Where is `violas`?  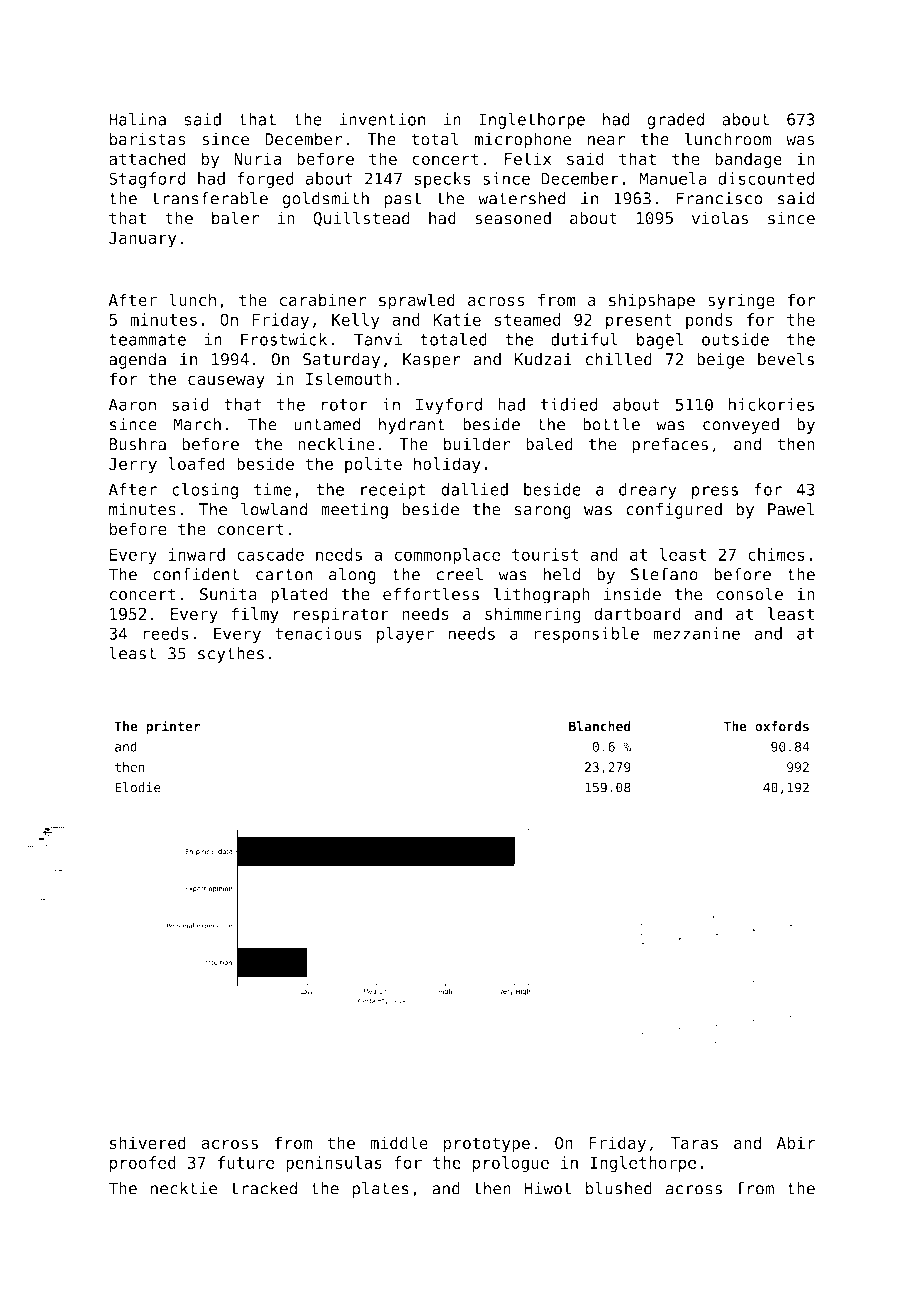 violas is located at coordinates (720, 218).
